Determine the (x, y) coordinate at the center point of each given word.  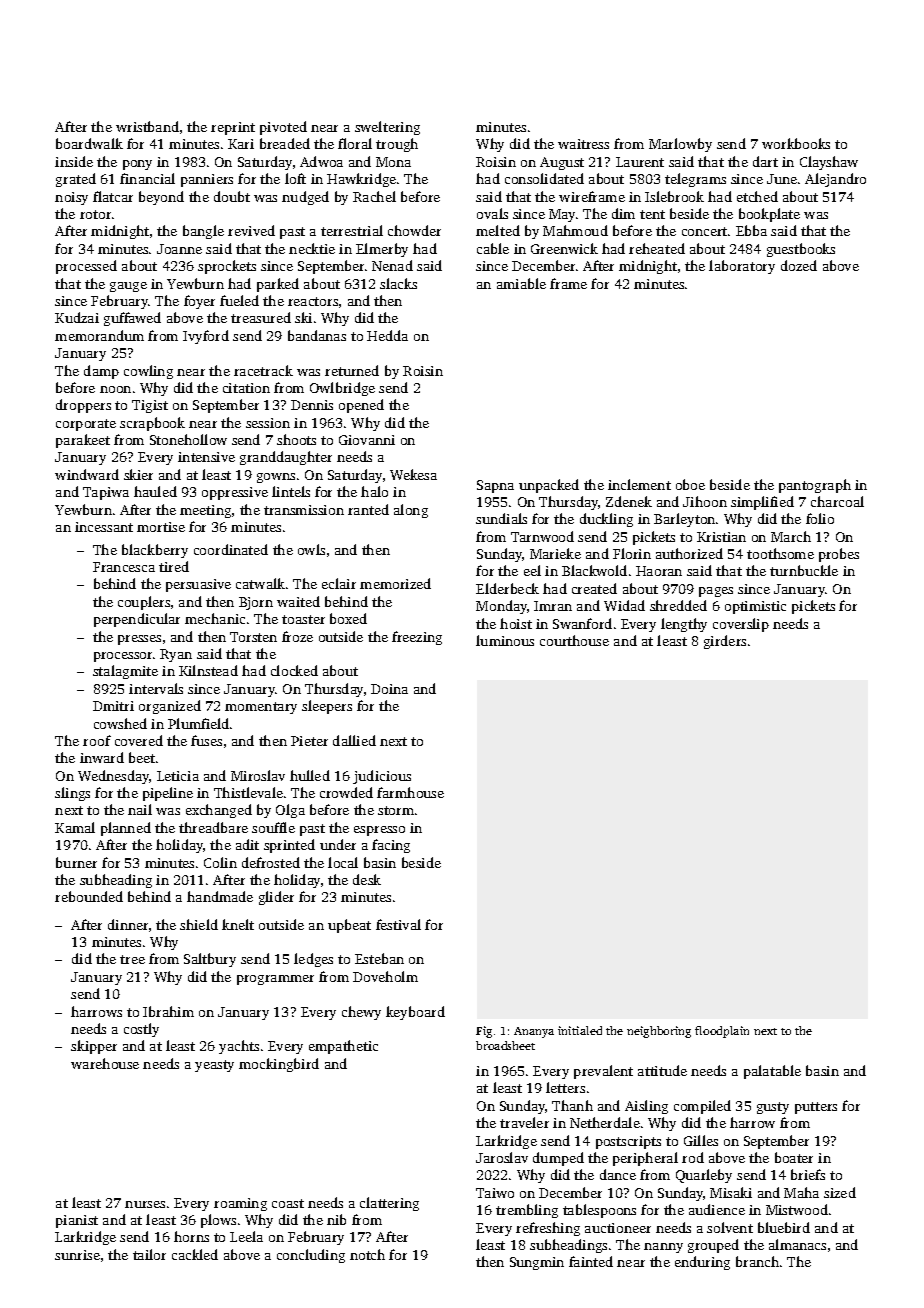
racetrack (263, 370)
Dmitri (113, 706)
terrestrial (352, 230)
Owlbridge (342, 389)
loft (295, 178)
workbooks (796, 143)
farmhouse (410, 792)
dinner (128, 924)
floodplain (722, 1032)
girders (725, 642)
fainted (591, 1261)
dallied (354, 740)
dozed (799, 265)
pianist (77, 1221)
